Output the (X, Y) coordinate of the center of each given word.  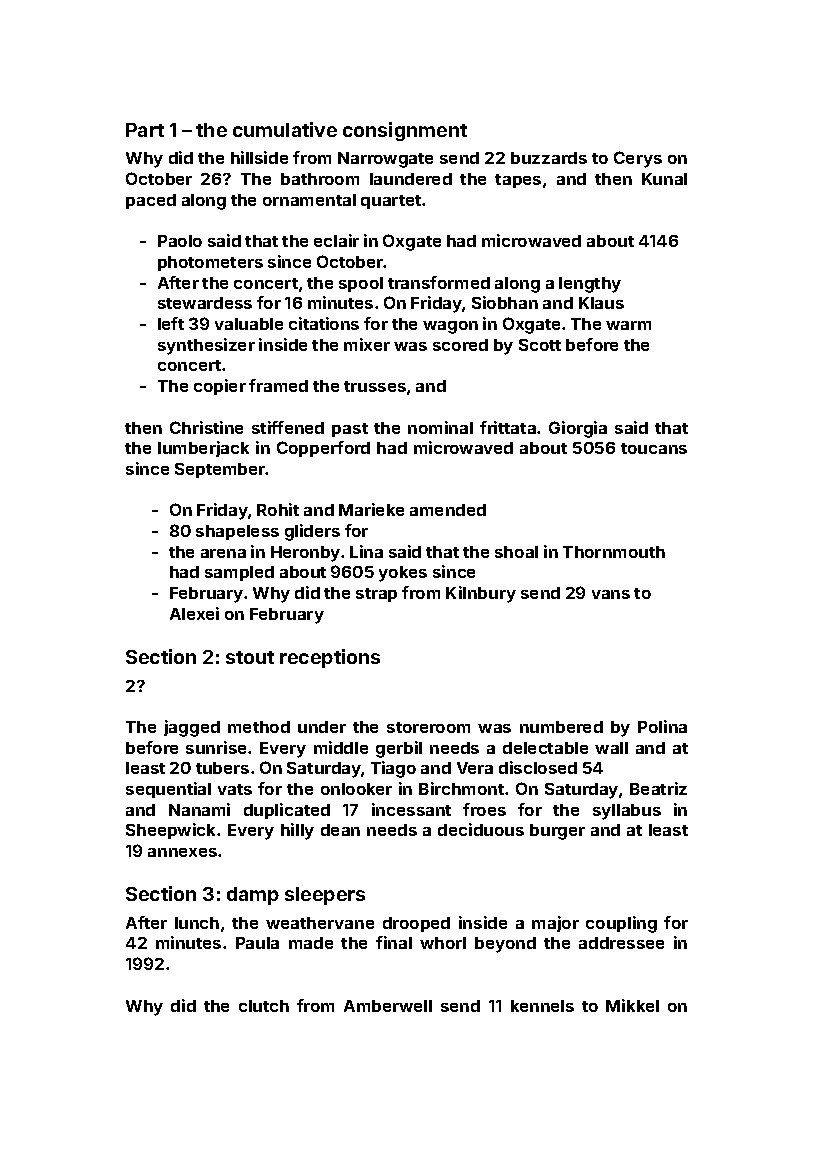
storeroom (428, 727)
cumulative (285, 129)
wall (611, 748)
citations (324, 323)
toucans (654, 448)
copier (220, 387)
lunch (197, 923)
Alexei (194, 613)
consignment (405, 131)
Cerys (638, 159)
